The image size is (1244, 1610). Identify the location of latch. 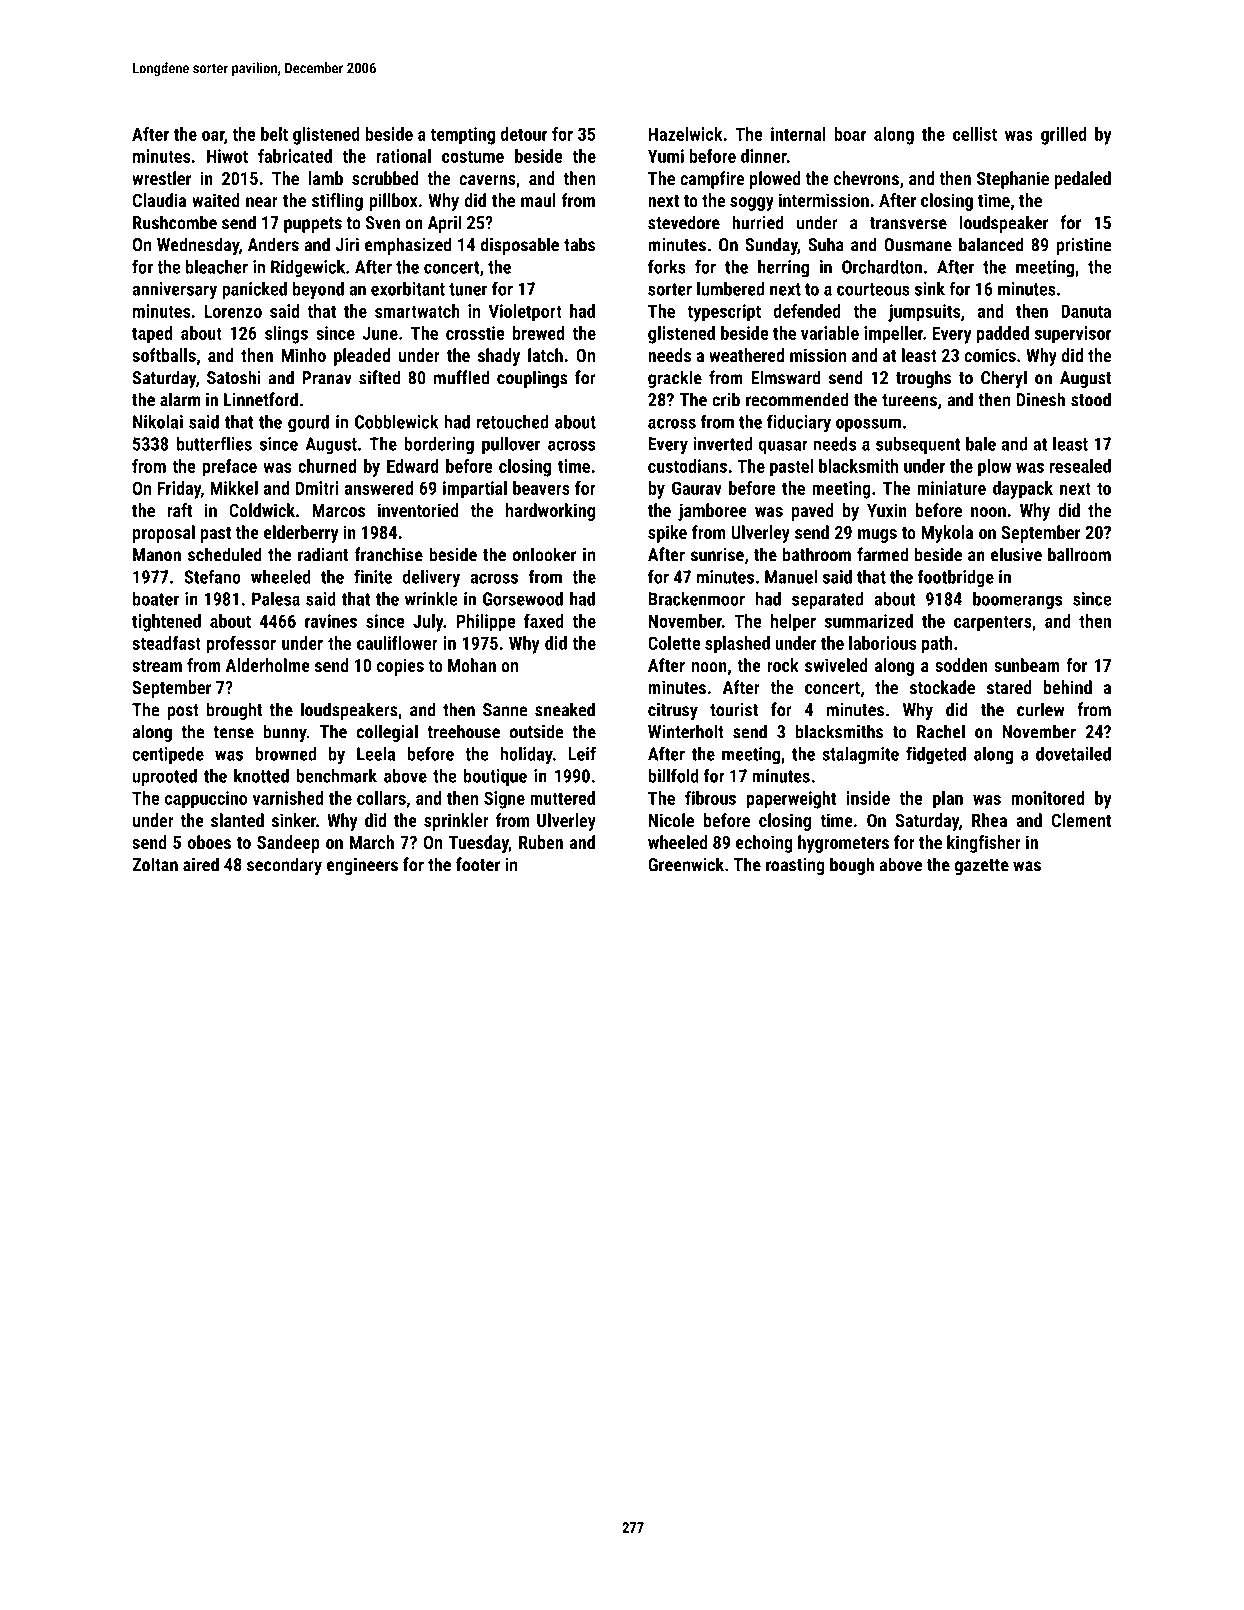
(545, 355).
